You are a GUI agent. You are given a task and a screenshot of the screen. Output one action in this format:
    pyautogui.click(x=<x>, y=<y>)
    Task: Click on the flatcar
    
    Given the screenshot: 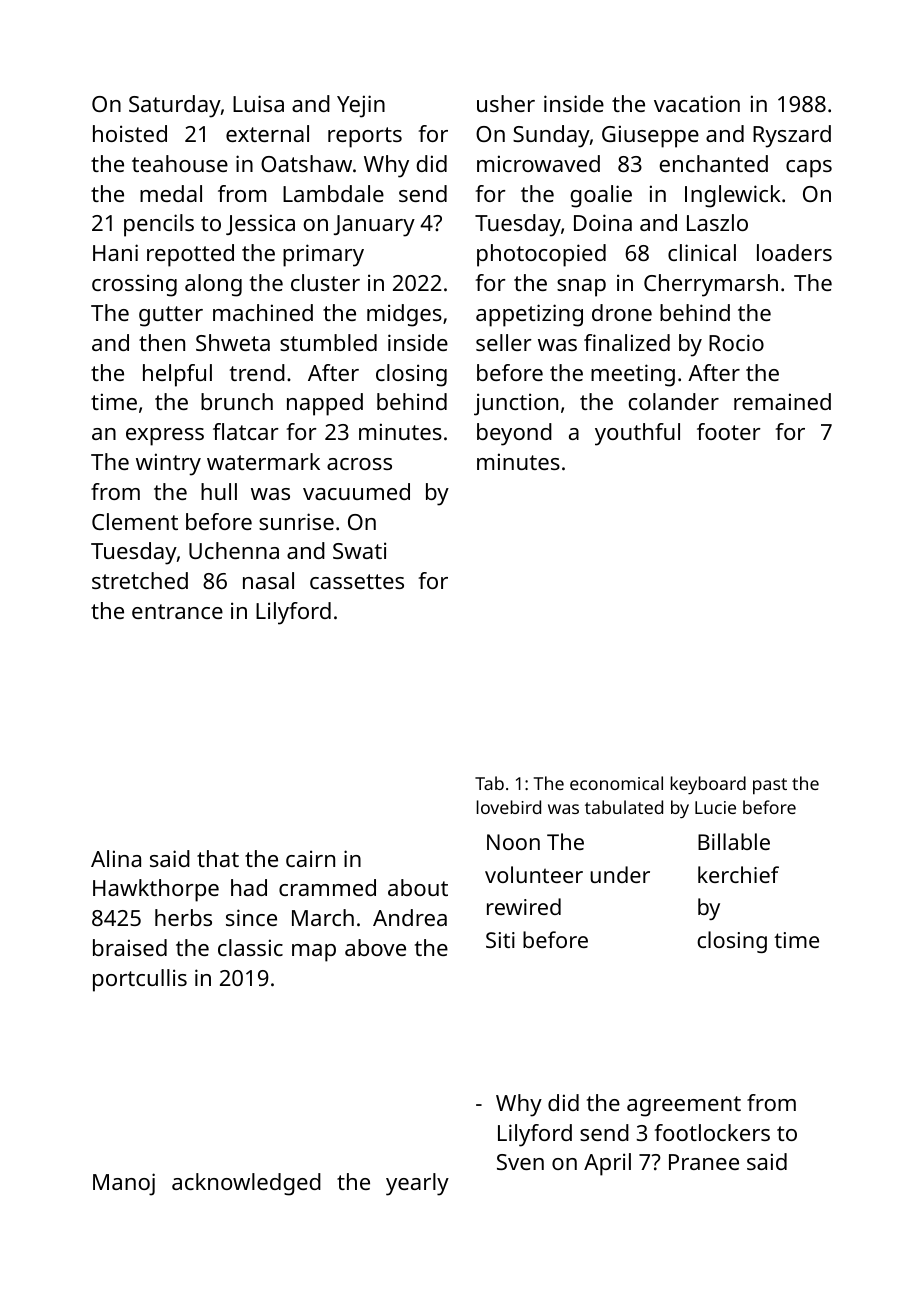 What is the action you would take?
    pyautogui.click(x=246, y=431)
